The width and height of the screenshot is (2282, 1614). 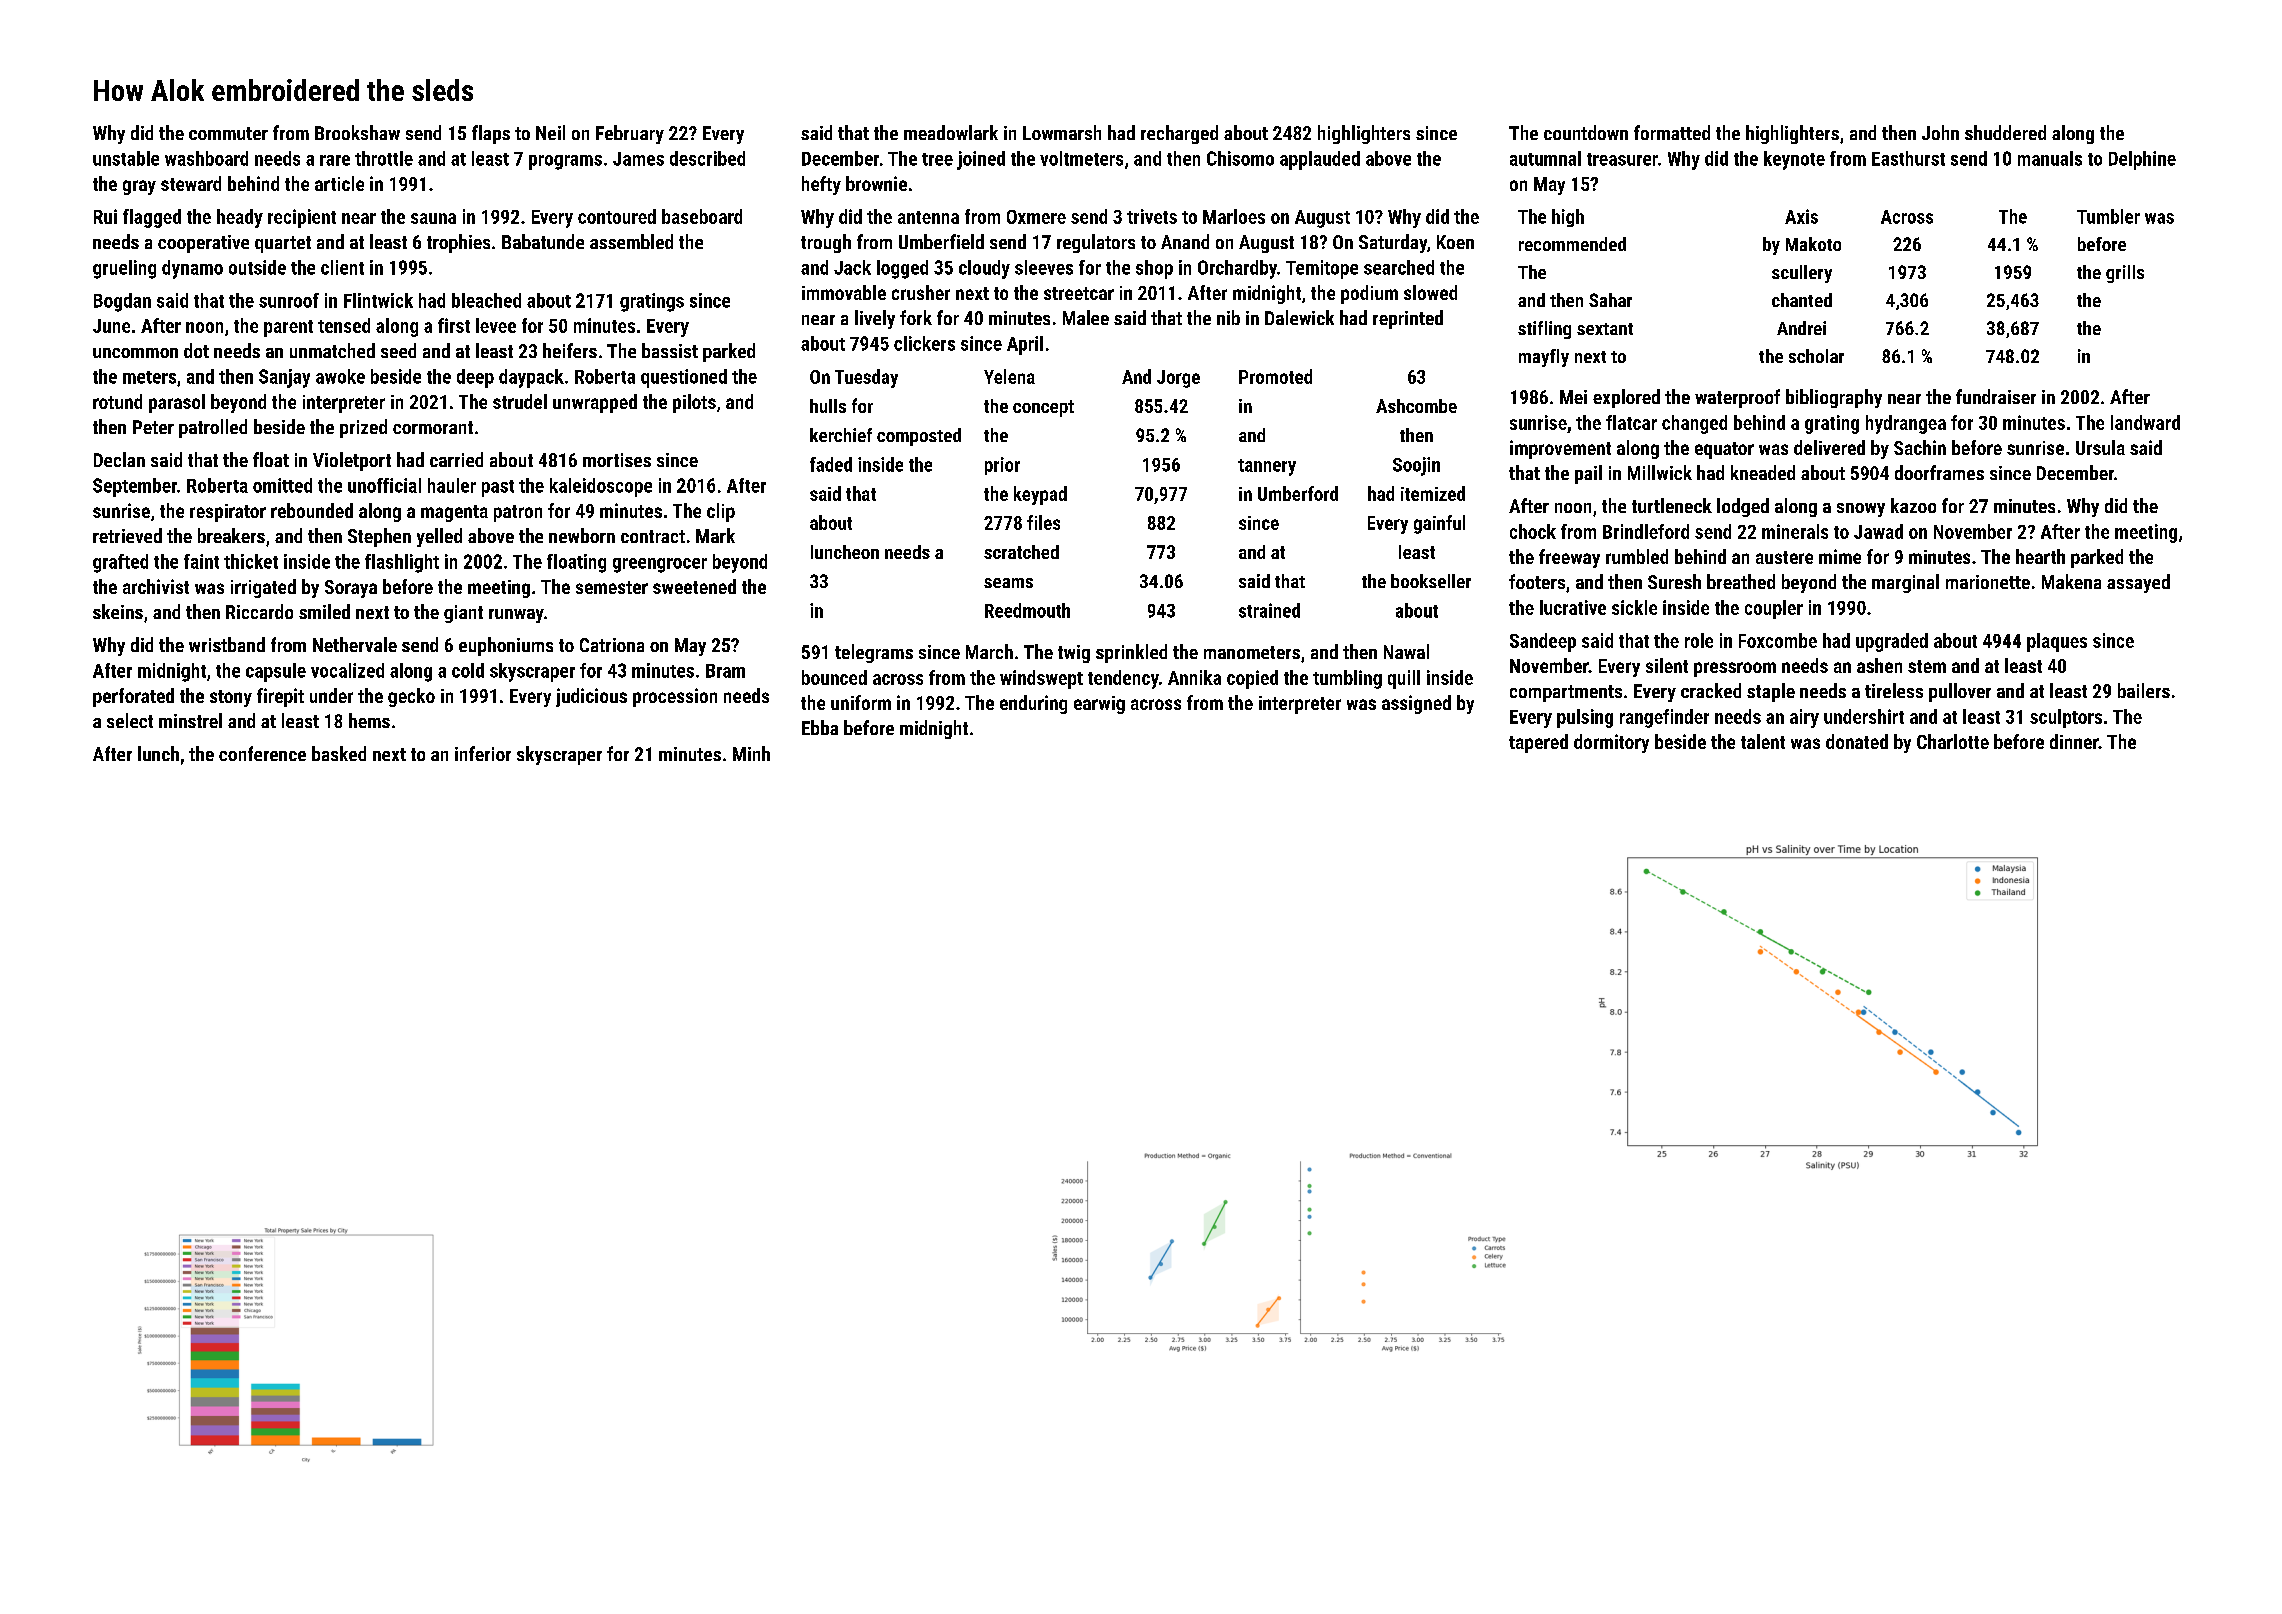 I want to click on semester, so click(x=612, y=587).
